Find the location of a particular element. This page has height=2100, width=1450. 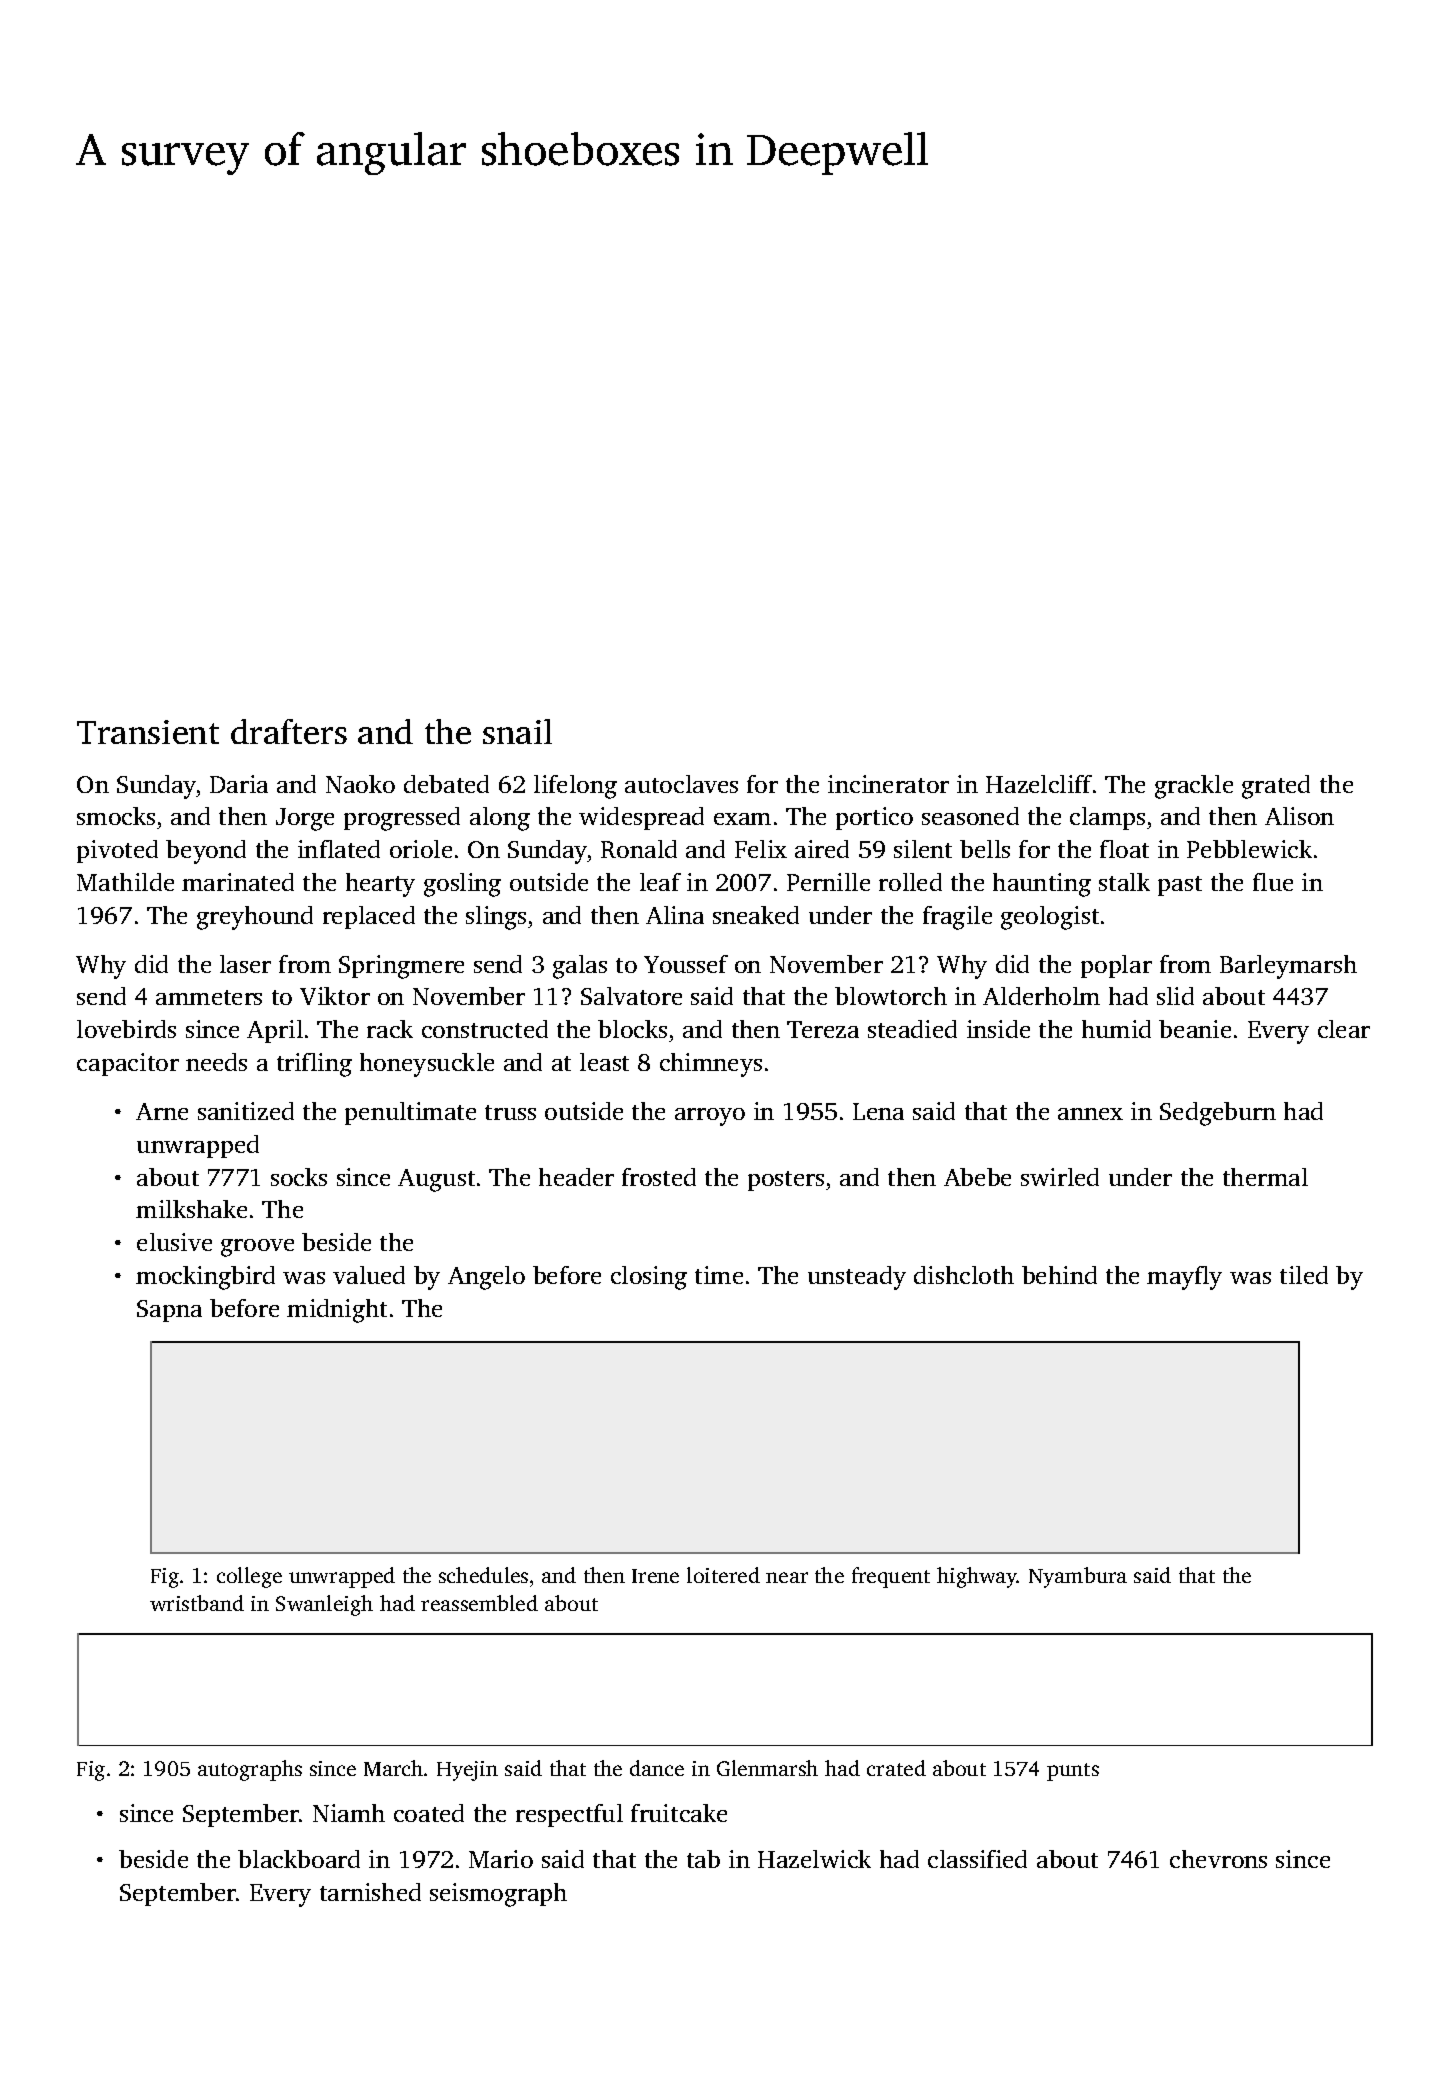

Angelo is located at coordinates (486, 1278).
